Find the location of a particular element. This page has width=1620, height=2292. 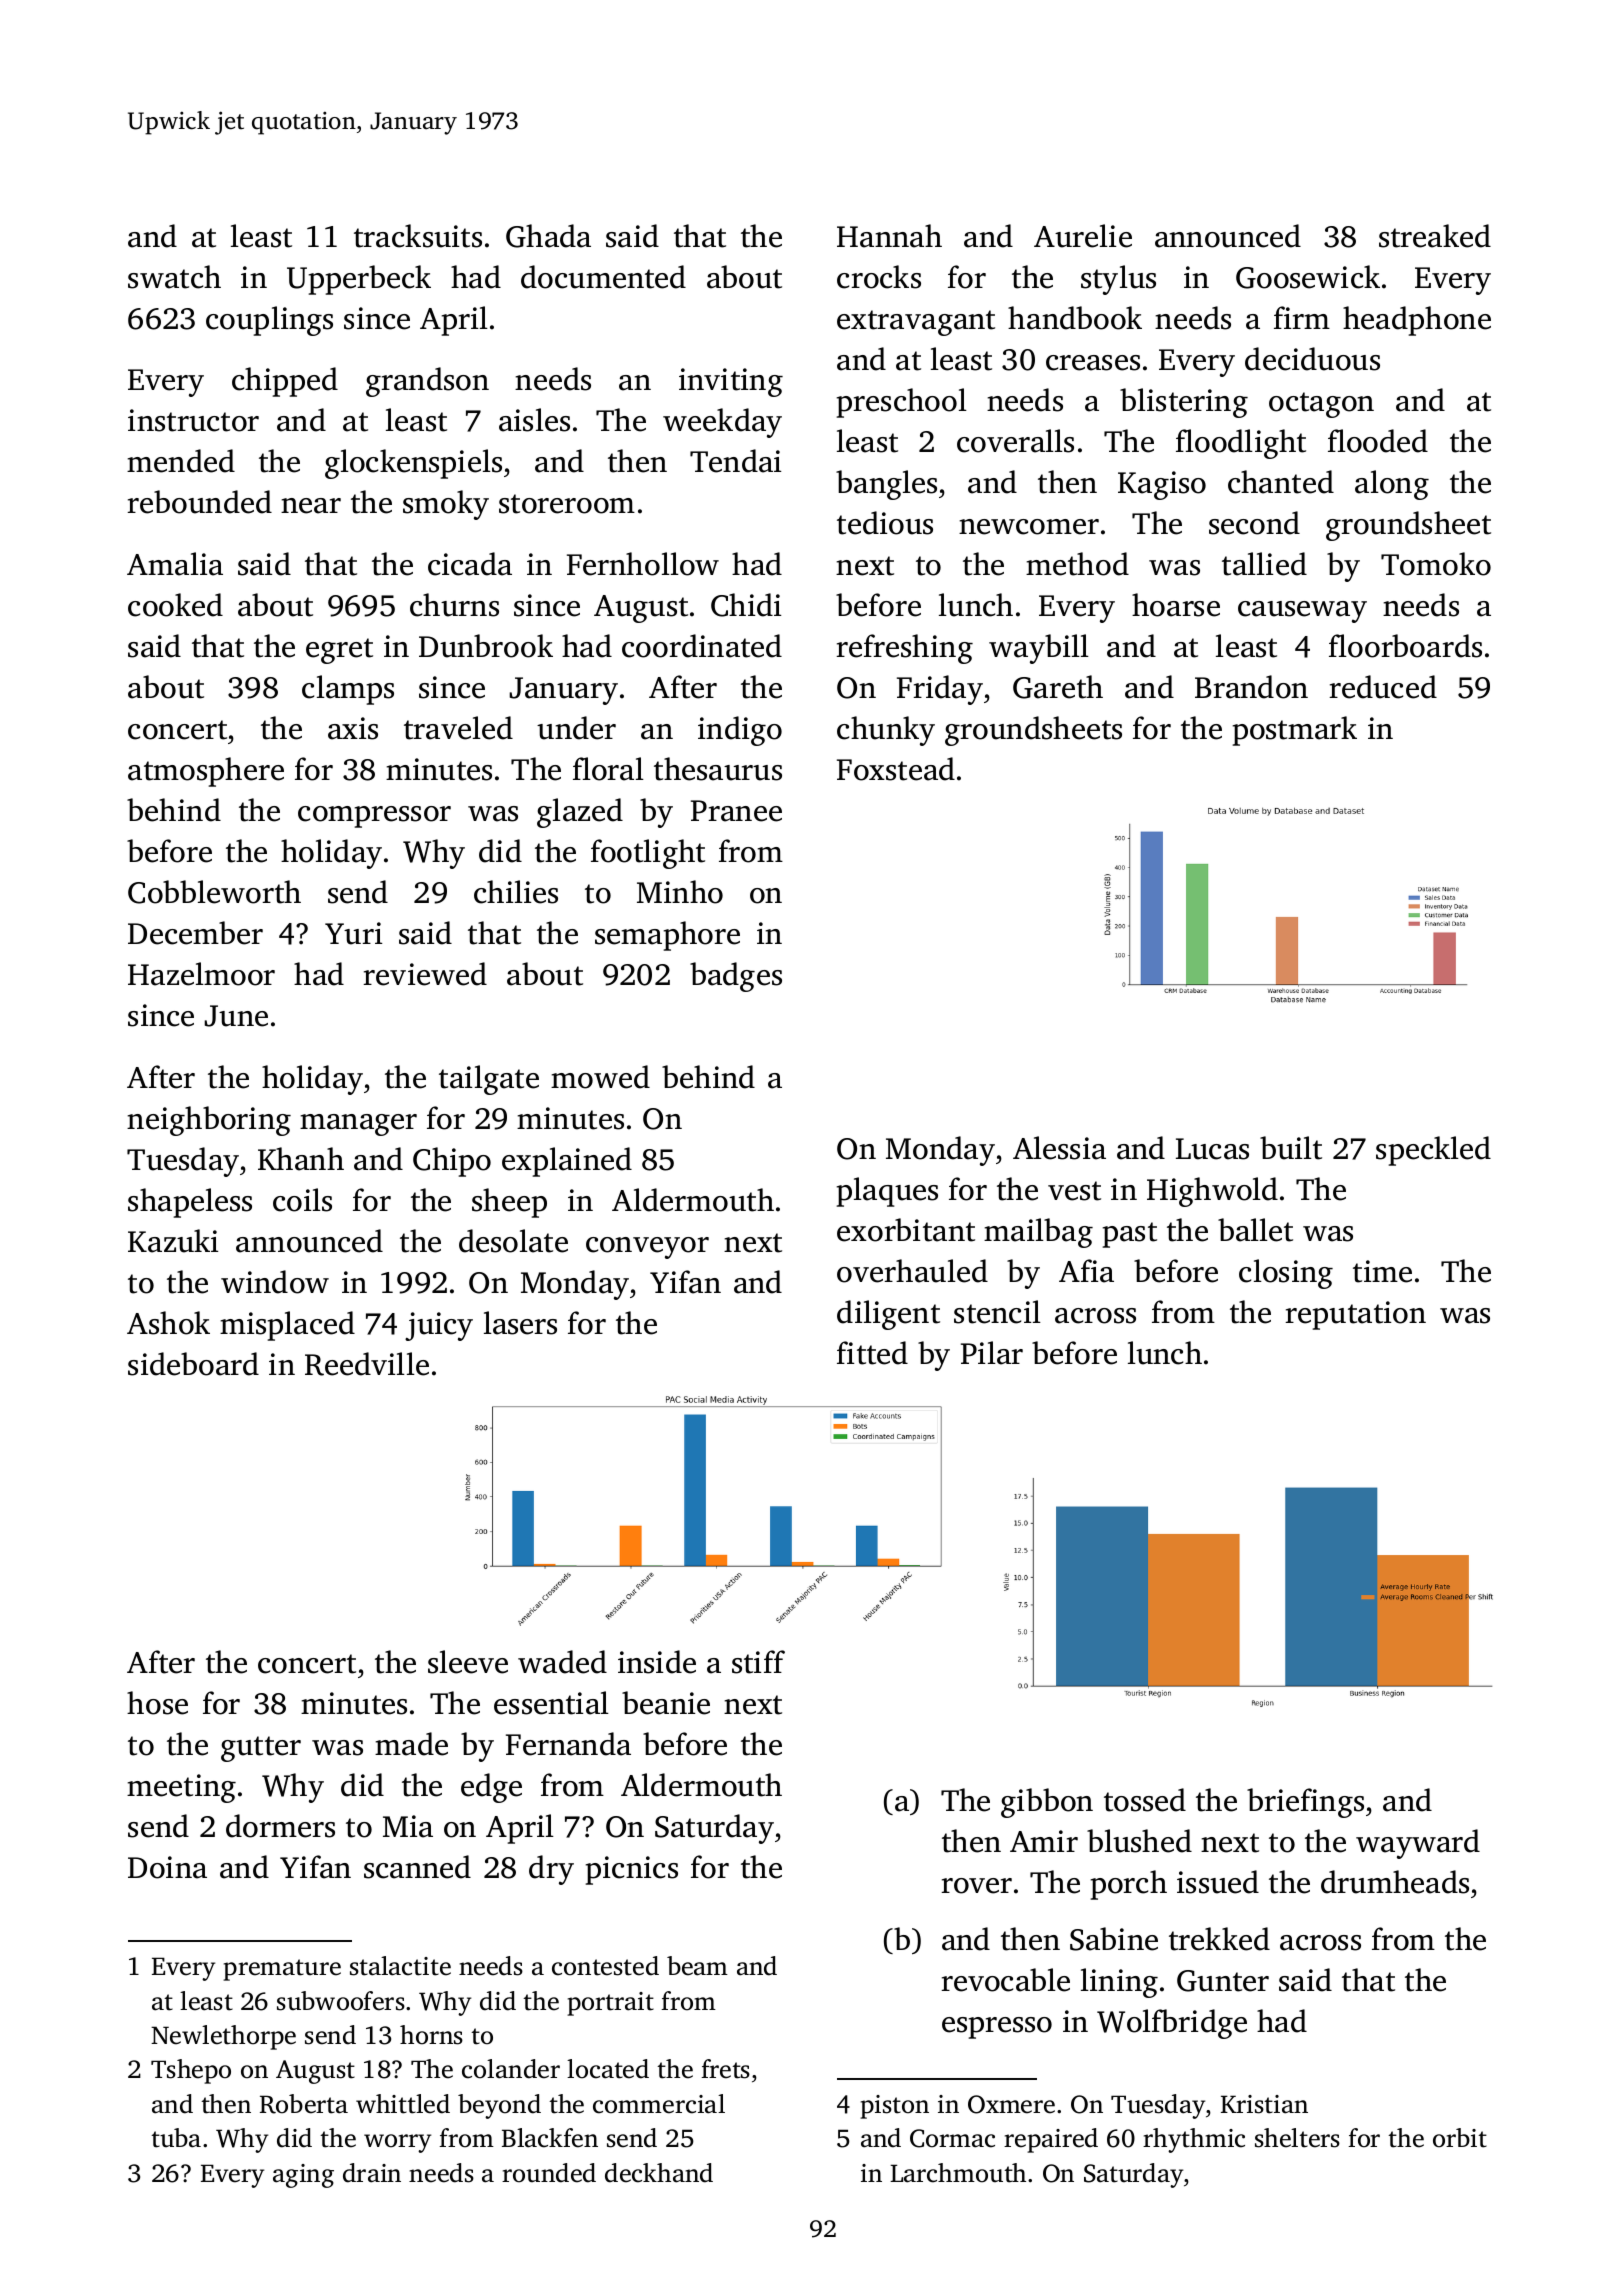

Hannah is located at coordinates (889, 236).
